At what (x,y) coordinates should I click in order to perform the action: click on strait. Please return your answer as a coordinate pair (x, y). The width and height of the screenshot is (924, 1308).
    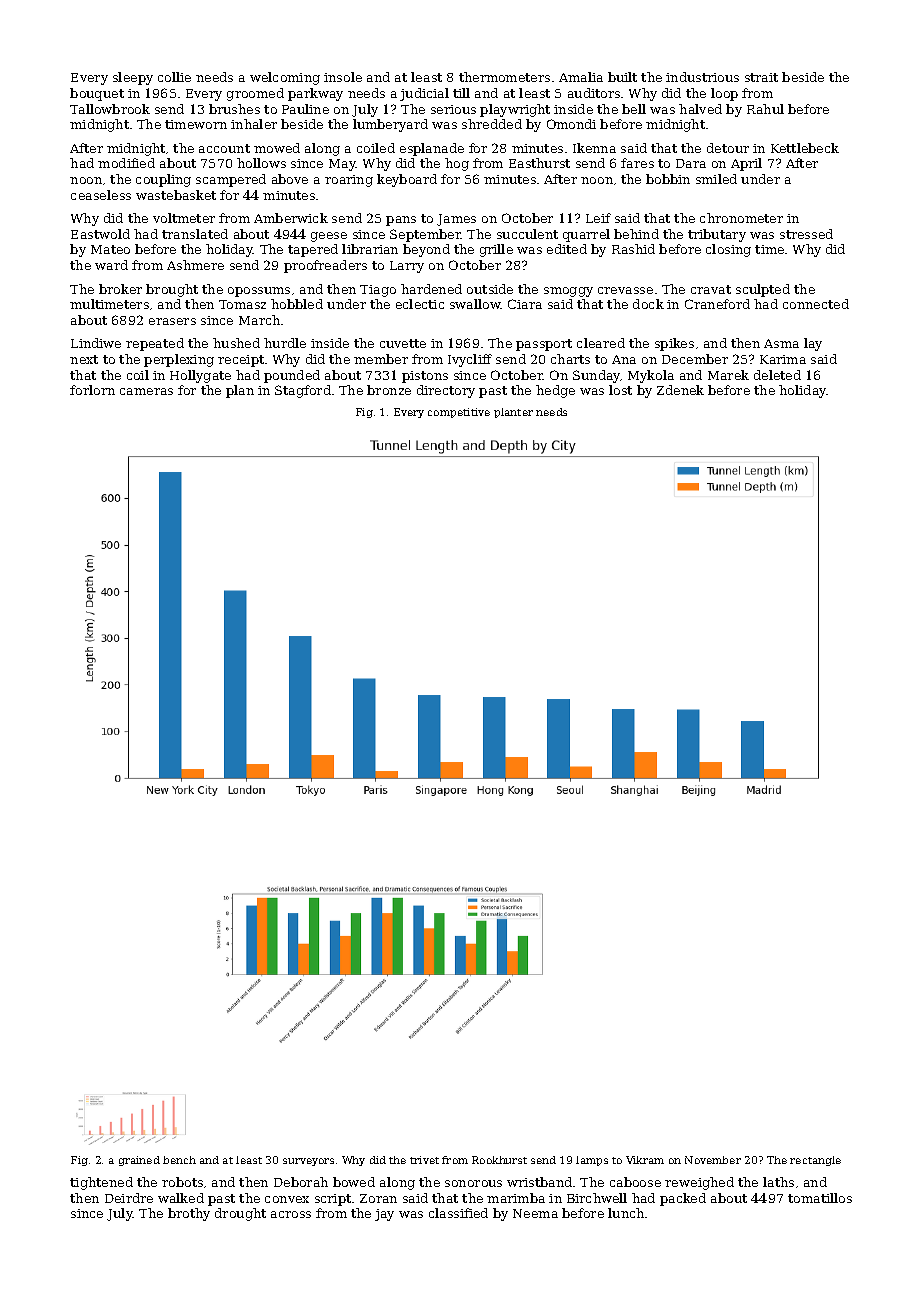
    Looking at the image, I should click on (761, 77).
